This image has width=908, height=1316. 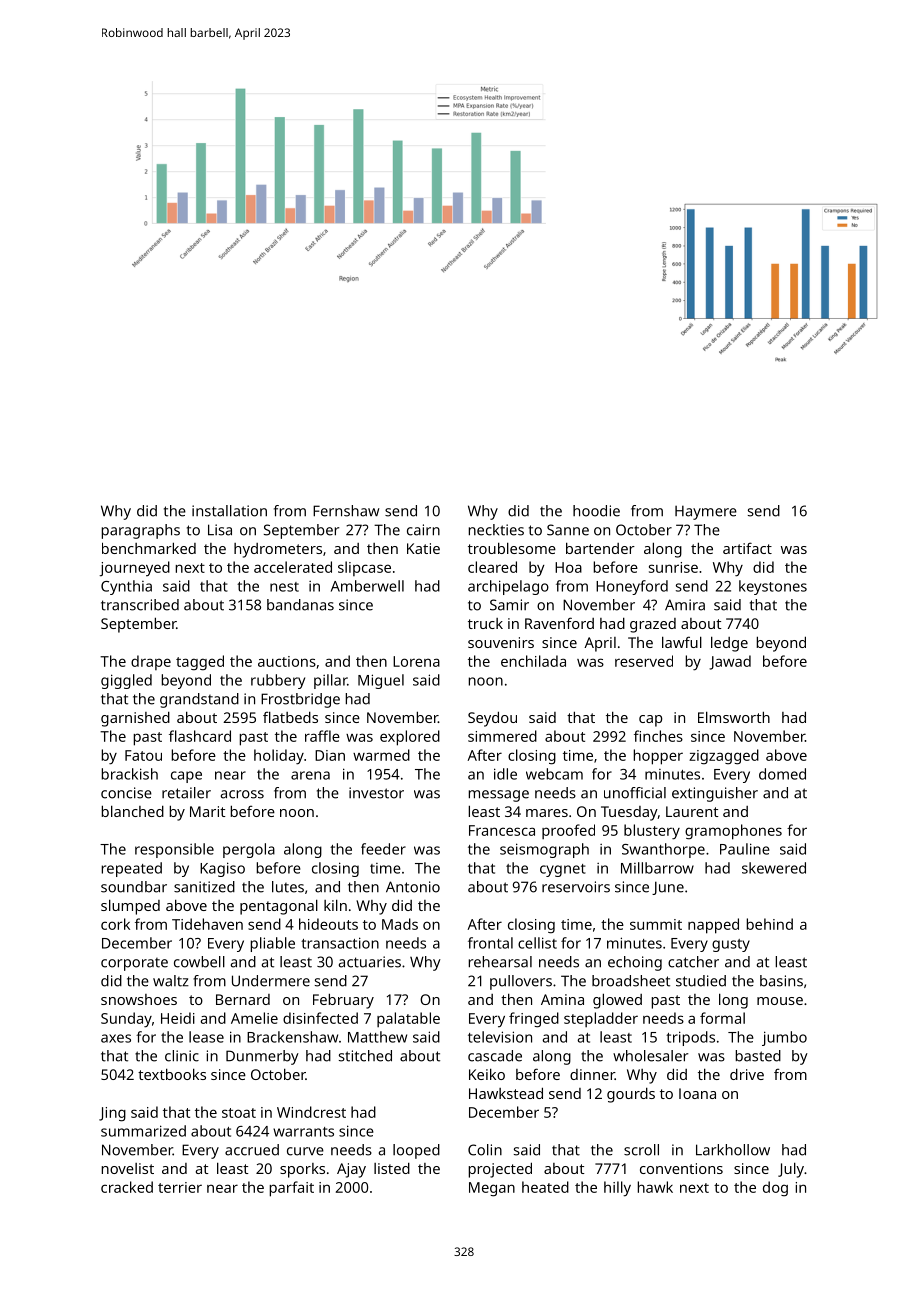 I want to click on feeder, so click(x=383, y=849).
